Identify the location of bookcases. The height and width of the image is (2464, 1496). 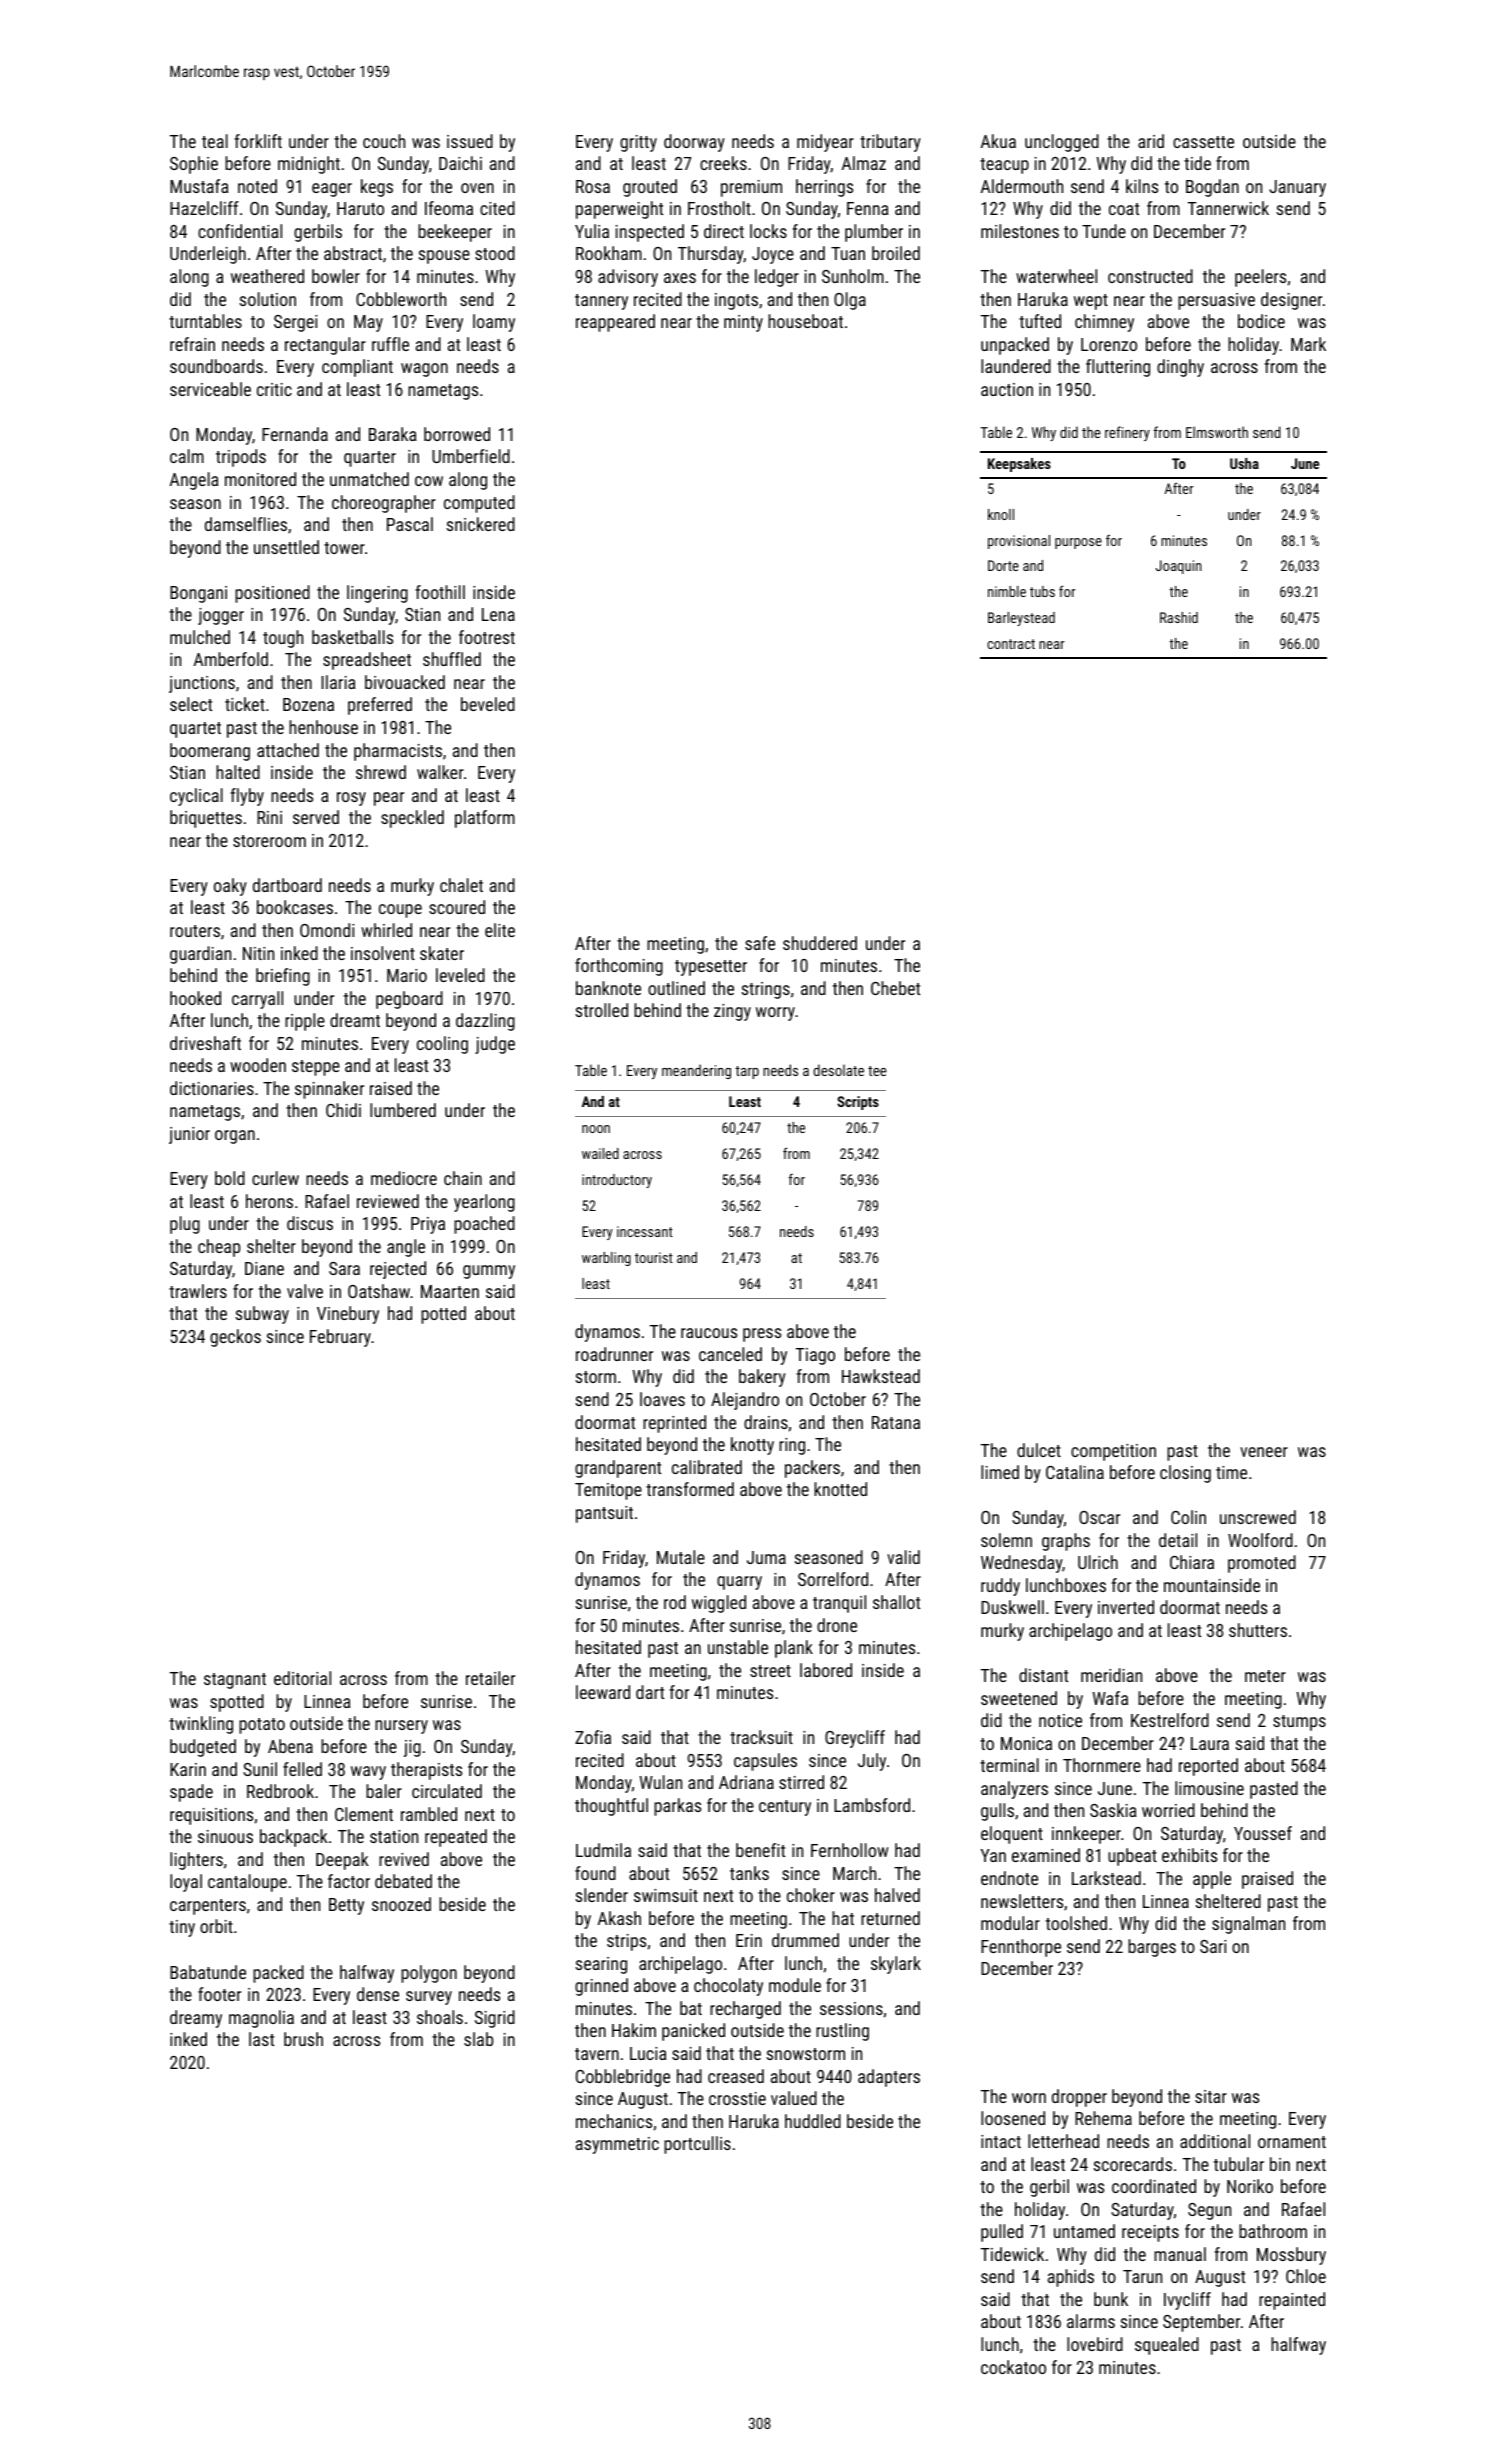
(295, 907).
